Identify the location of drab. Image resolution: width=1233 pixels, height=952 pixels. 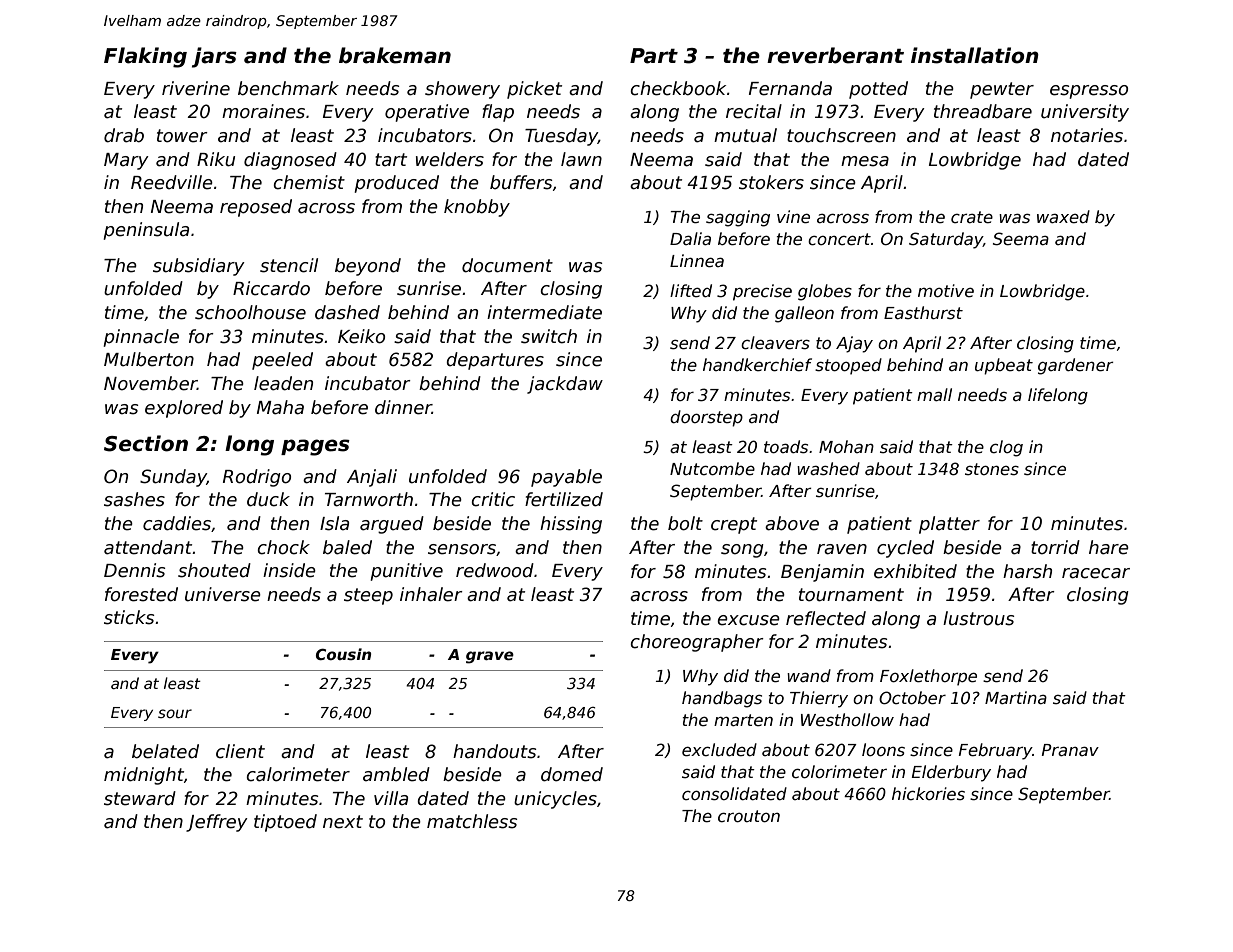
(124, 135).
